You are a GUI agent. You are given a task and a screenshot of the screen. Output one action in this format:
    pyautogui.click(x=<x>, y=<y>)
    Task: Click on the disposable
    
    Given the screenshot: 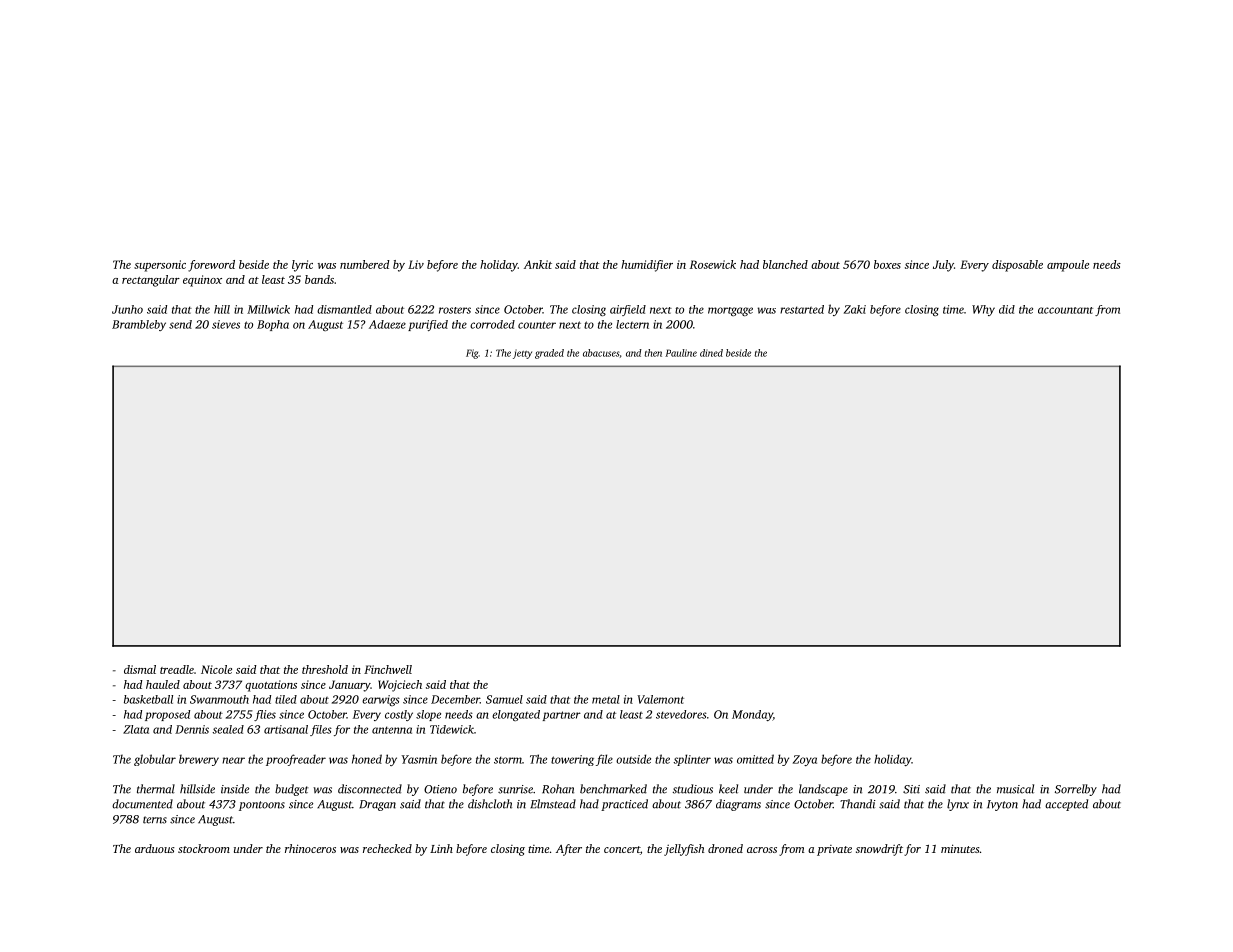 What is the action you would take?
    pyautogui.click(x=1017, y=266)
